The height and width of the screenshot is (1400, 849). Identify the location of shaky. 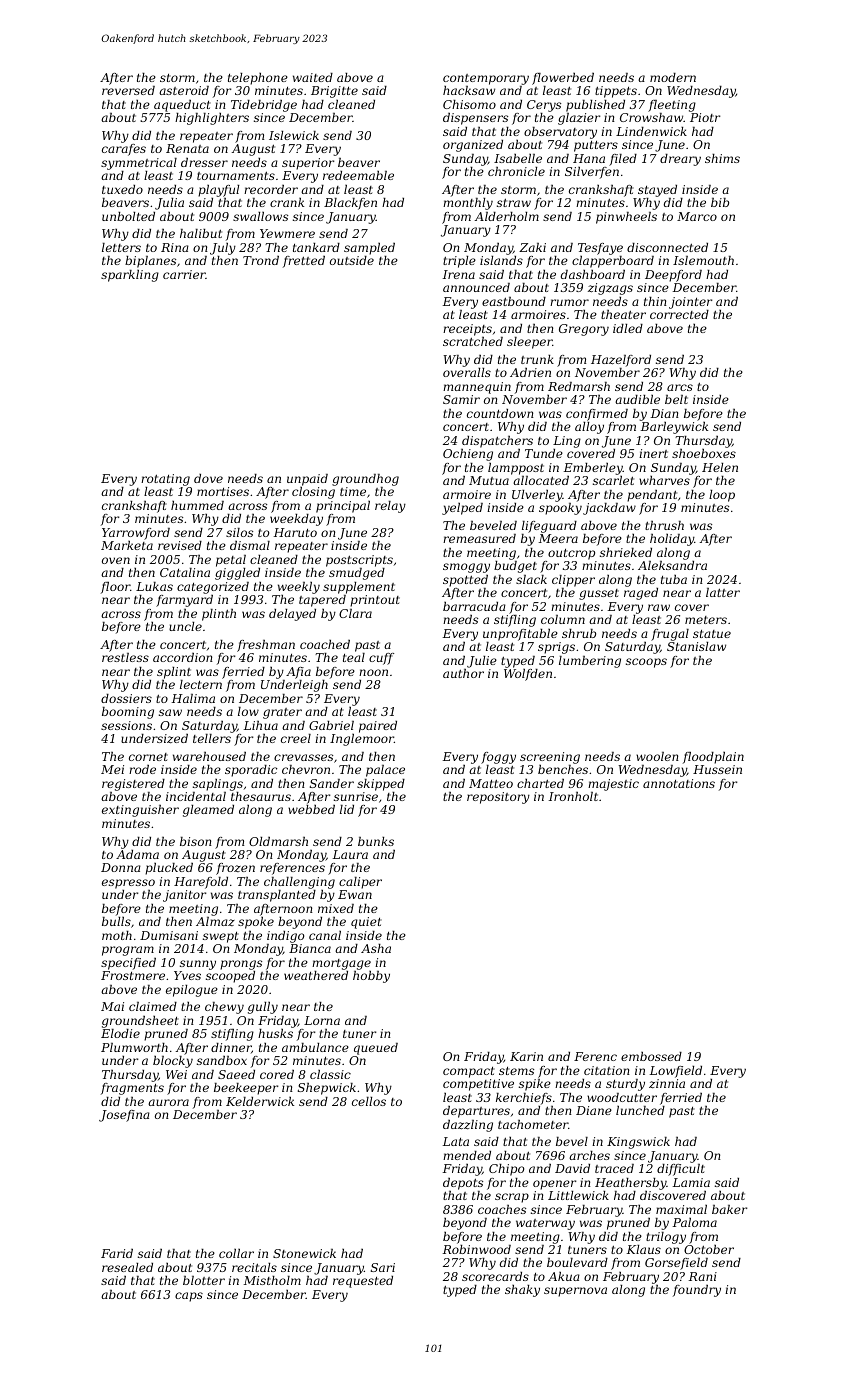
(522, 1291).
